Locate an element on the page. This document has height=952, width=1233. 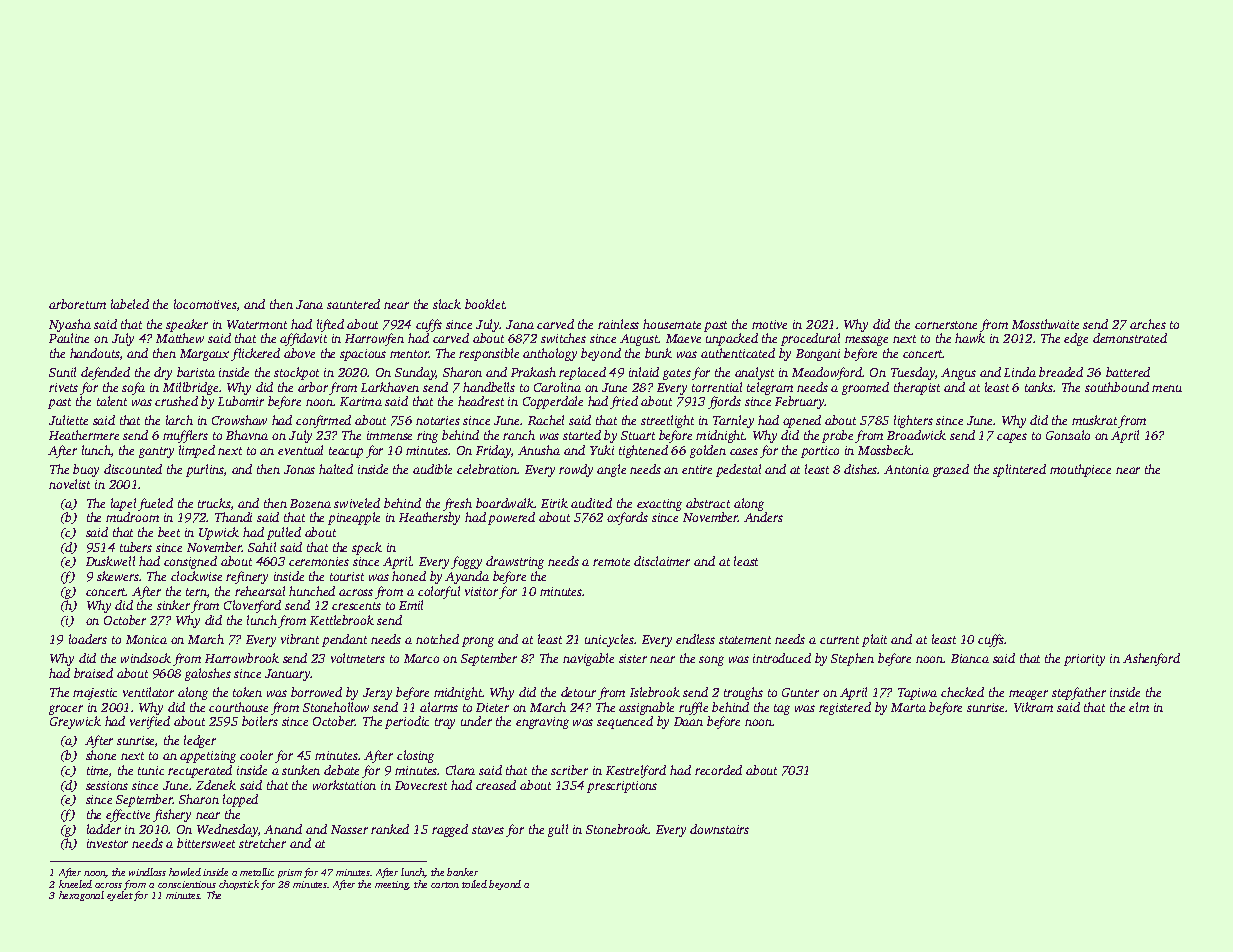
song is located at coordinates (711, 661).
